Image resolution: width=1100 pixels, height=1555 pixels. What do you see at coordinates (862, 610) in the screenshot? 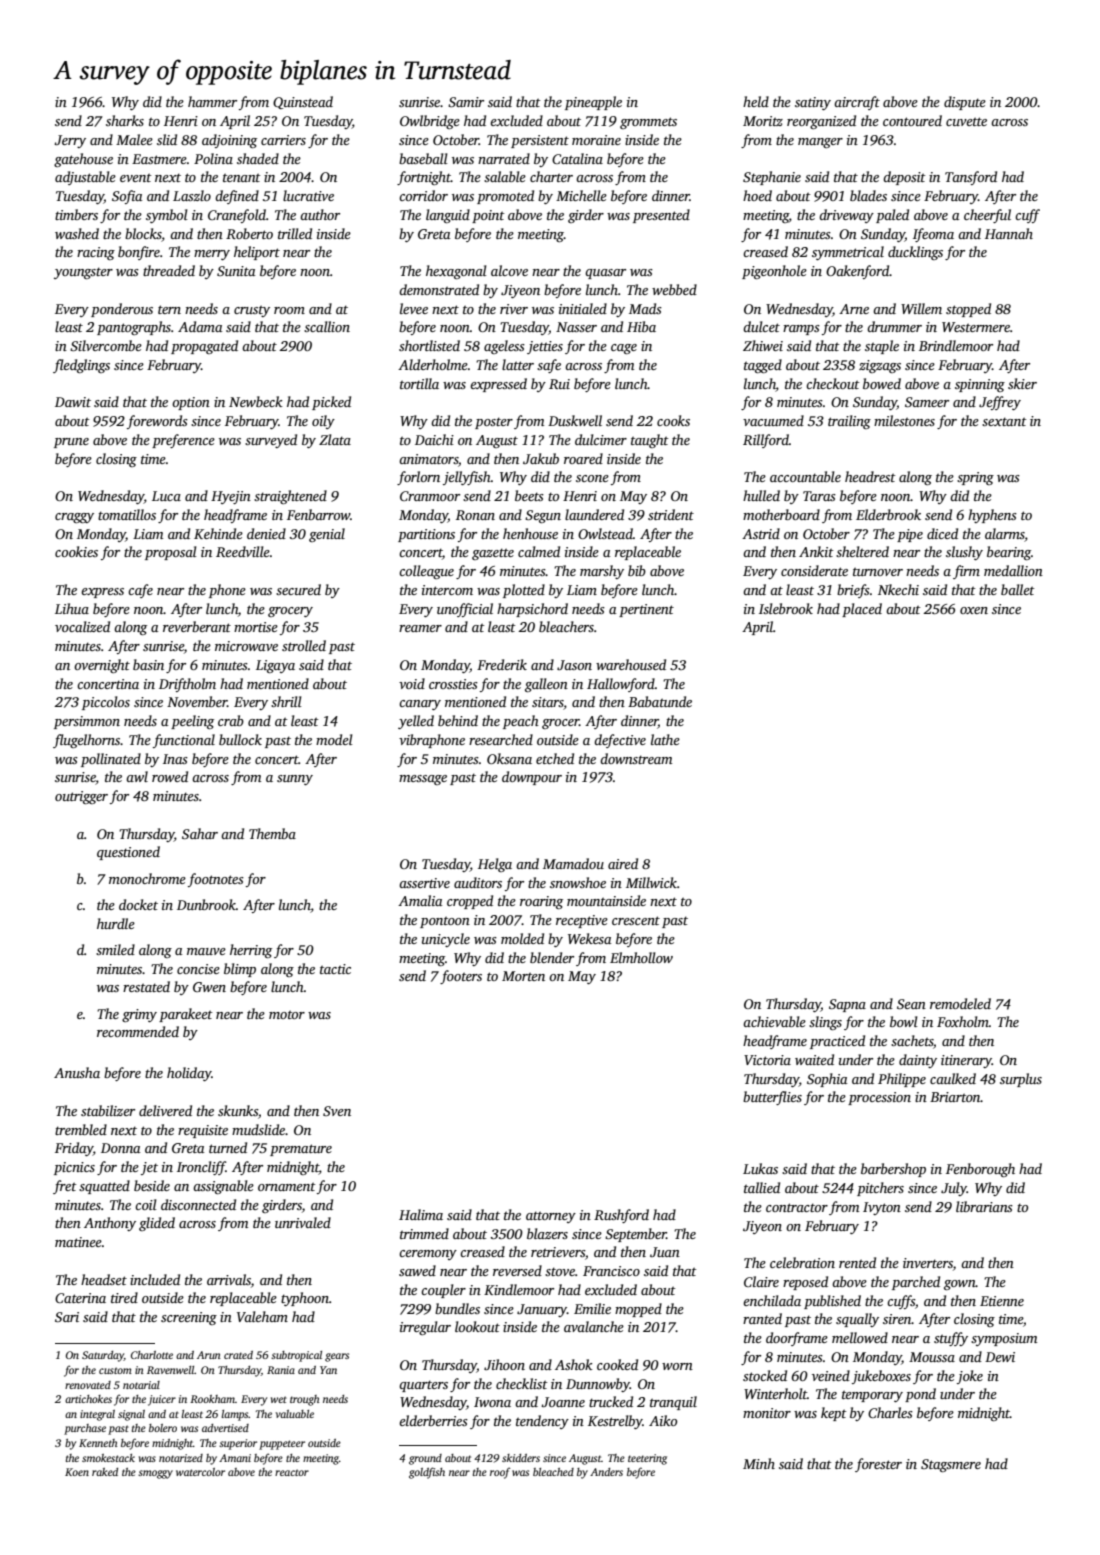
I see `placed` at bounding box center [862, 610].
